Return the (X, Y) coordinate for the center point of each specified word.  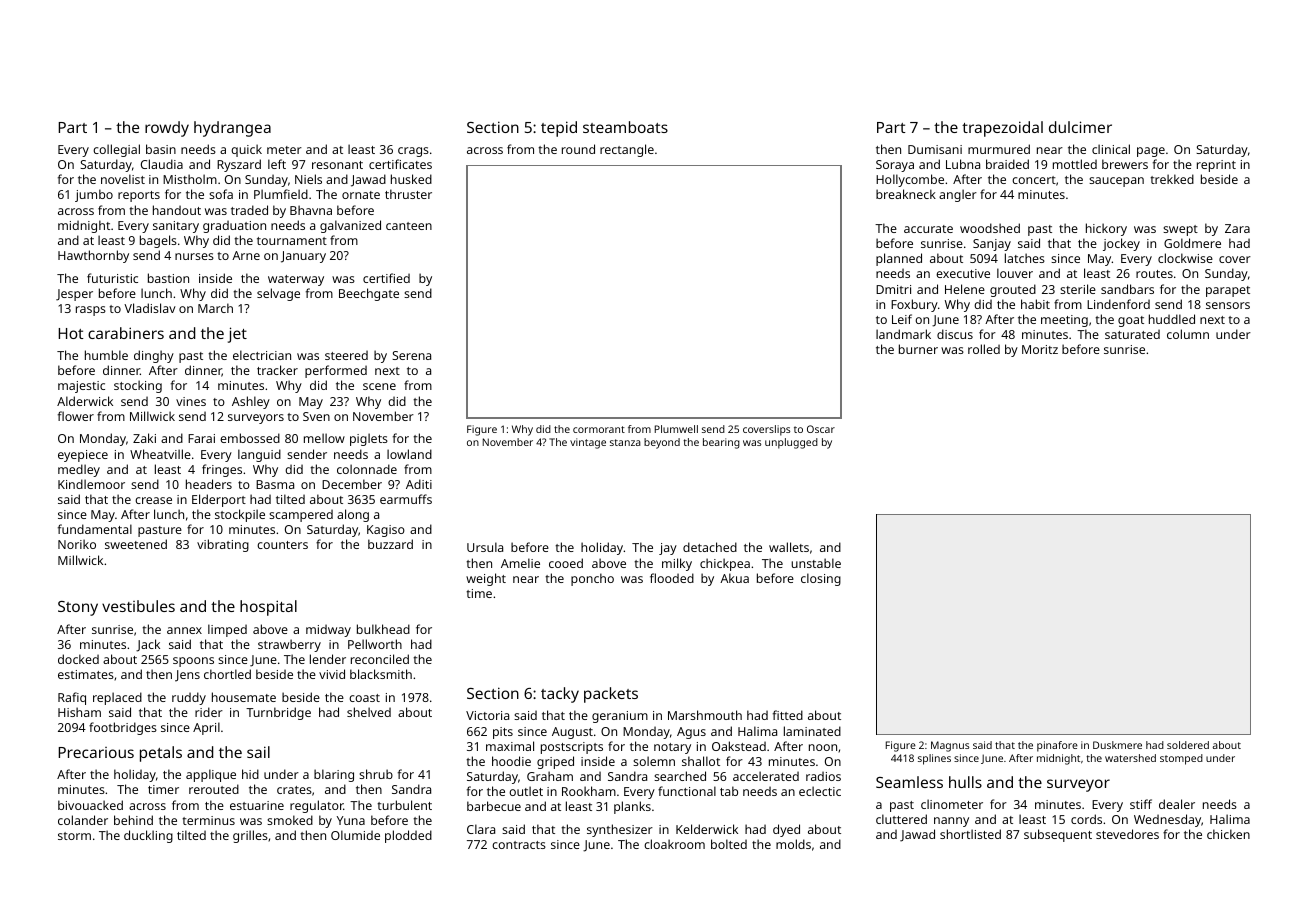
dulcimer (1080, 127)
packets (611, 695)
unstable (816, 563)
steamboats (625, 127)
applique (211, 775)
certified (386, 278)
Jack (148, 645)
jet (237, 335)
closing (821, 579)
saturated (1132, 334)
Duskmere (1117, 745)
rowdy (167, 129)
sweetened (136, 544)
